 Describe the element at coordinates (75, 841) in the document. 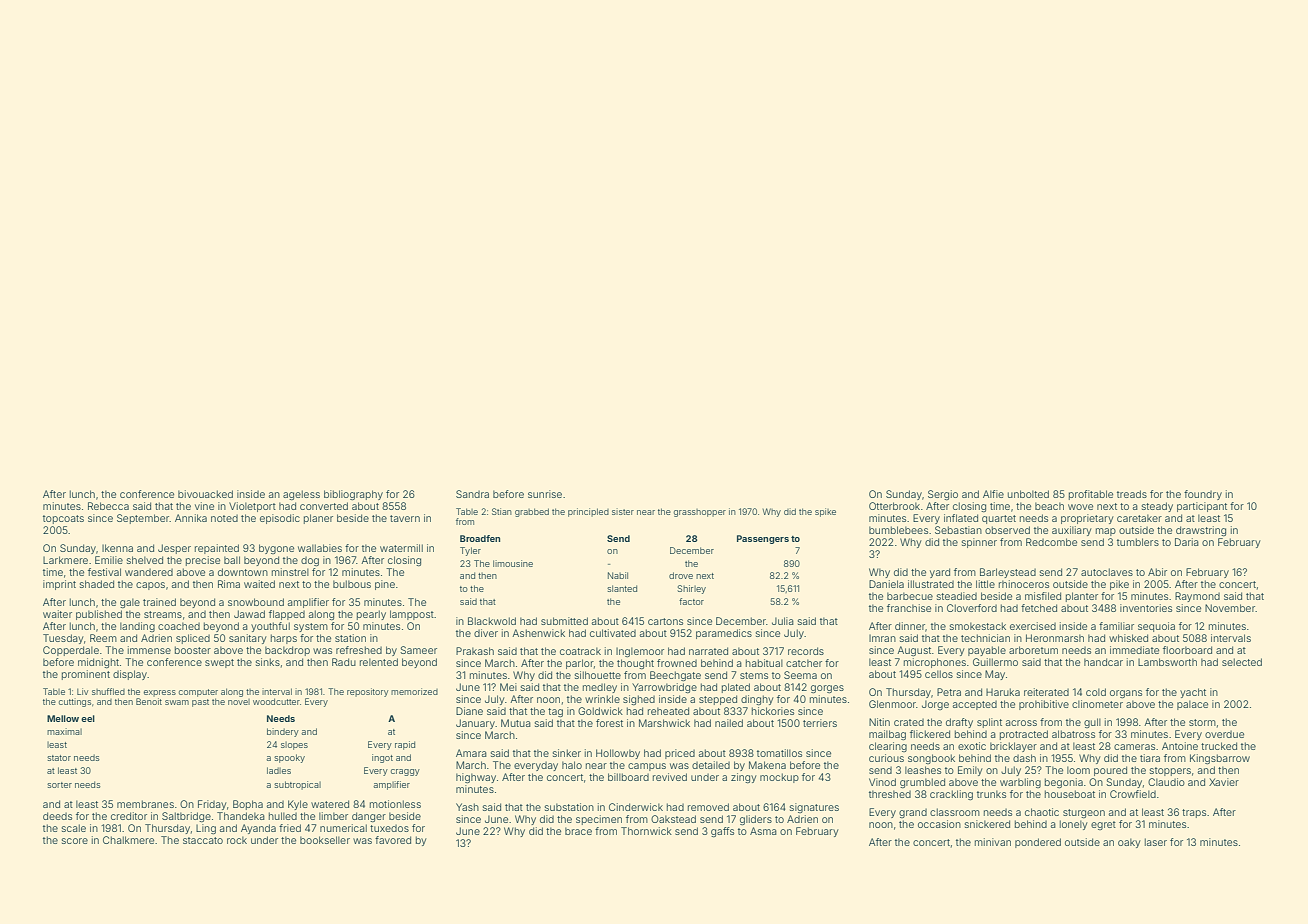

I see `score` at that location.
